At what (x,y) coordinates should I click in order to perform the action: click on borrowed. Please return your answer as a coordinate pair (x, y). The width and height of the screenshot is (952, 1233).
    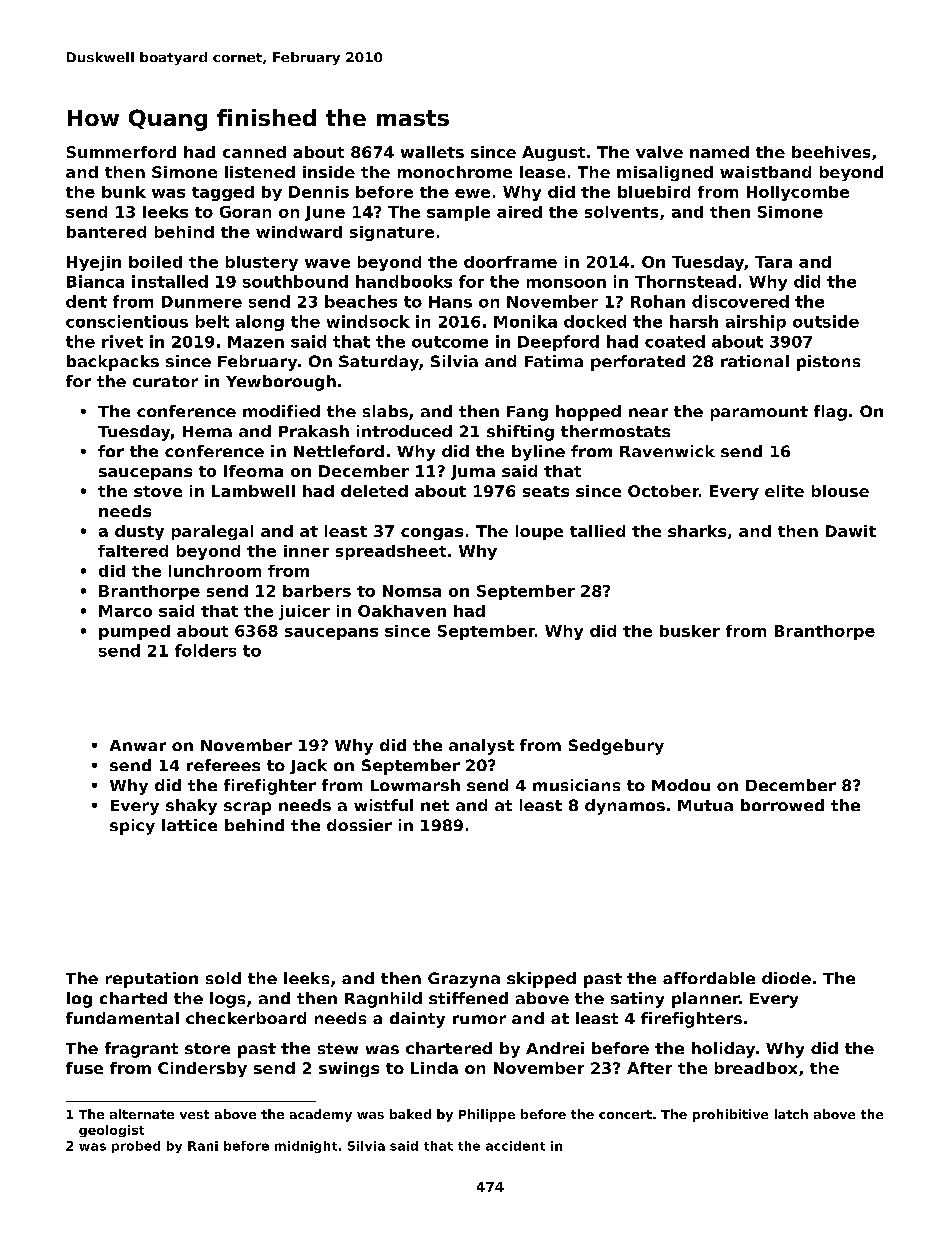
    Looking at the image, I should click on (782, 805).
